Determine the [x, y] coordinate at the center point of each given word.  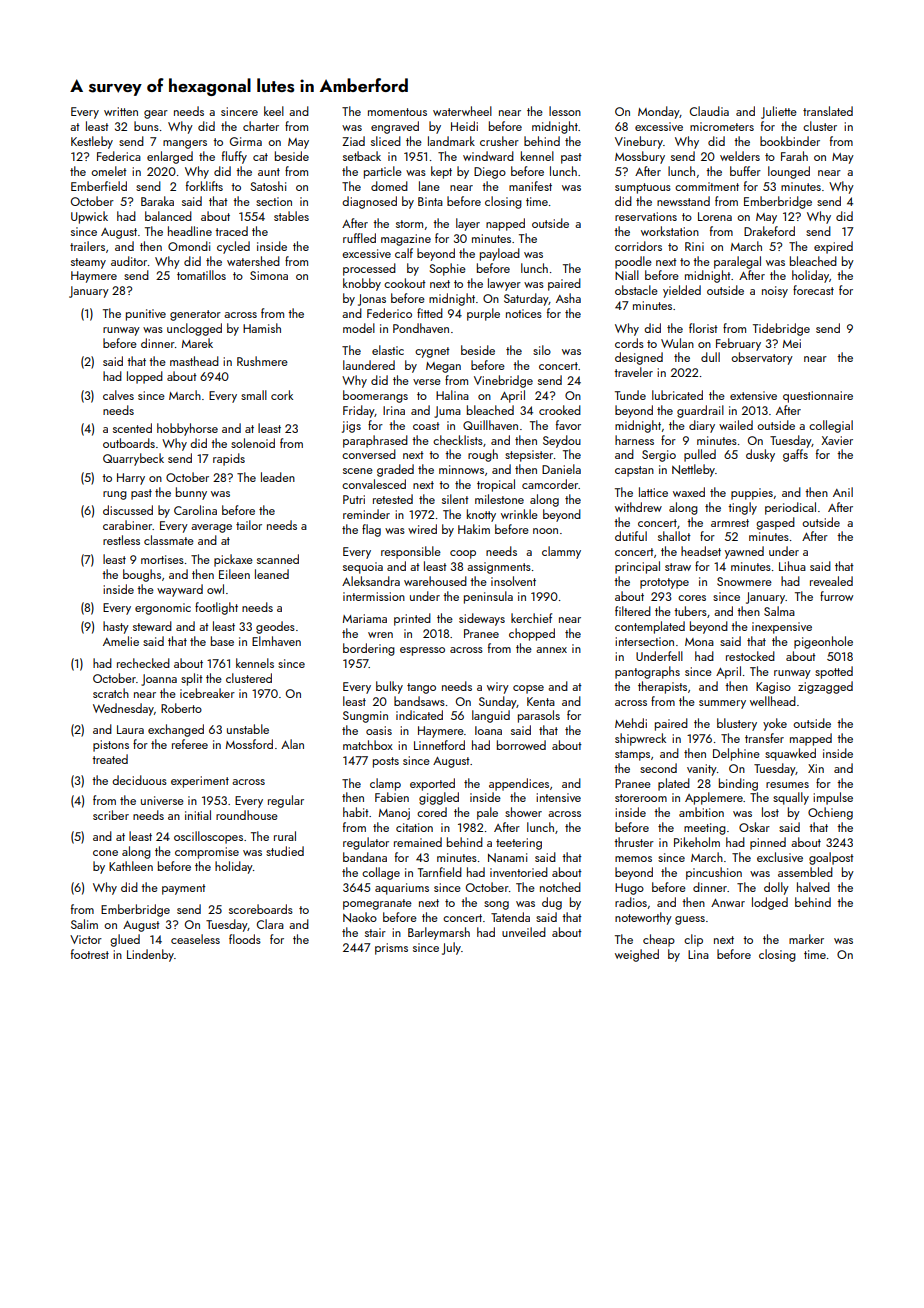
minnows [461, 469]
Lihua [792, 566]
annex [551, 650]
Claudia [709, 111]
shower [523, 812]
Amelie [121, 641]
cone [105, 853]
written [121, 111]
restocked [750, 656]
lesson [565, 111]
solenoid [253, 443]
